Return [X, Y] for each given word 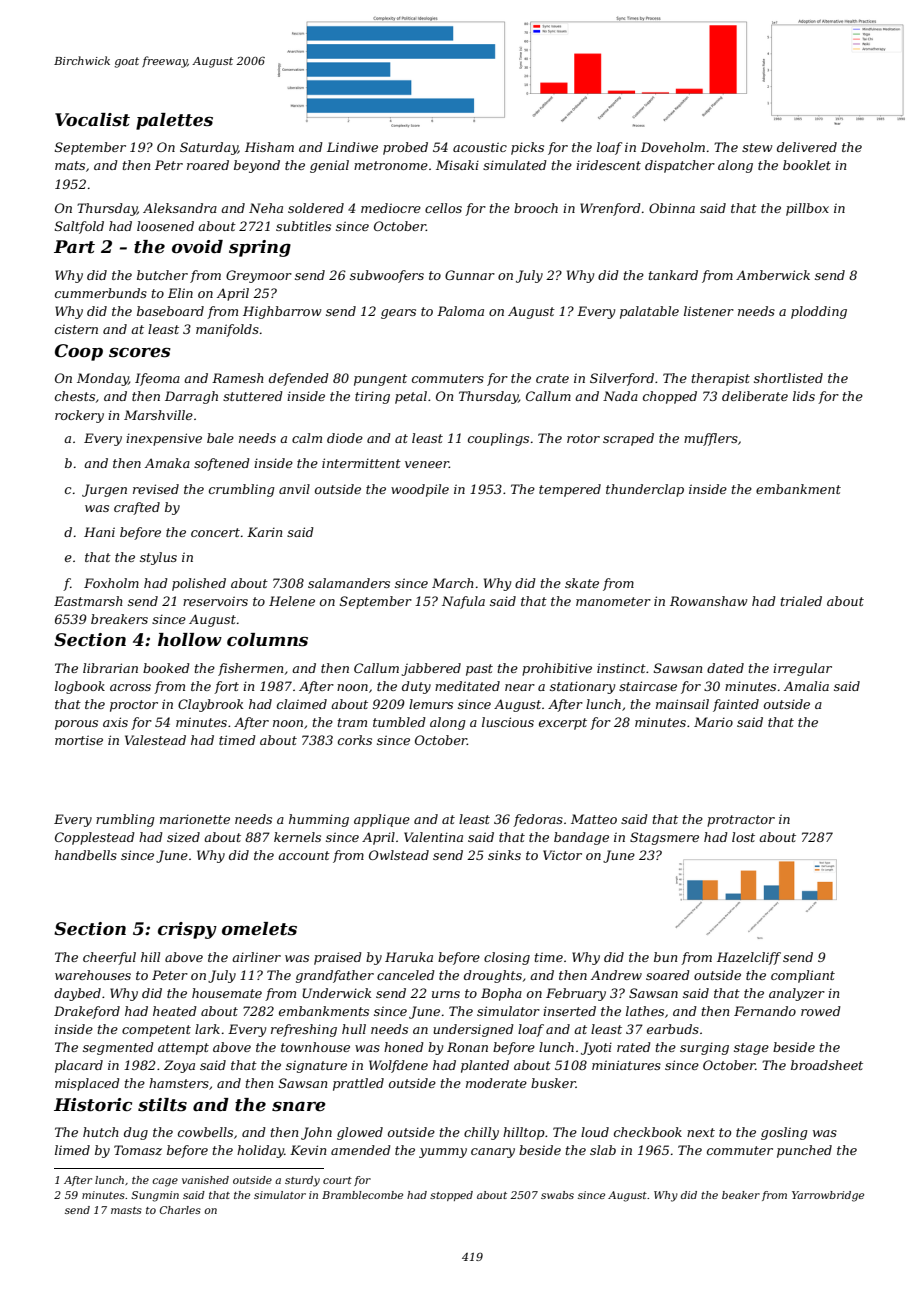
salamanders [349, 583]
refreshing [304, 1030]
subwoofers [387, 276]
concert [215, 532]
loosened [165, 226]
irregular [802, 669]
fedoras [538, 820]
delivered [807, 147]
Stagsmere [664, 838]
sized [183, 837]
